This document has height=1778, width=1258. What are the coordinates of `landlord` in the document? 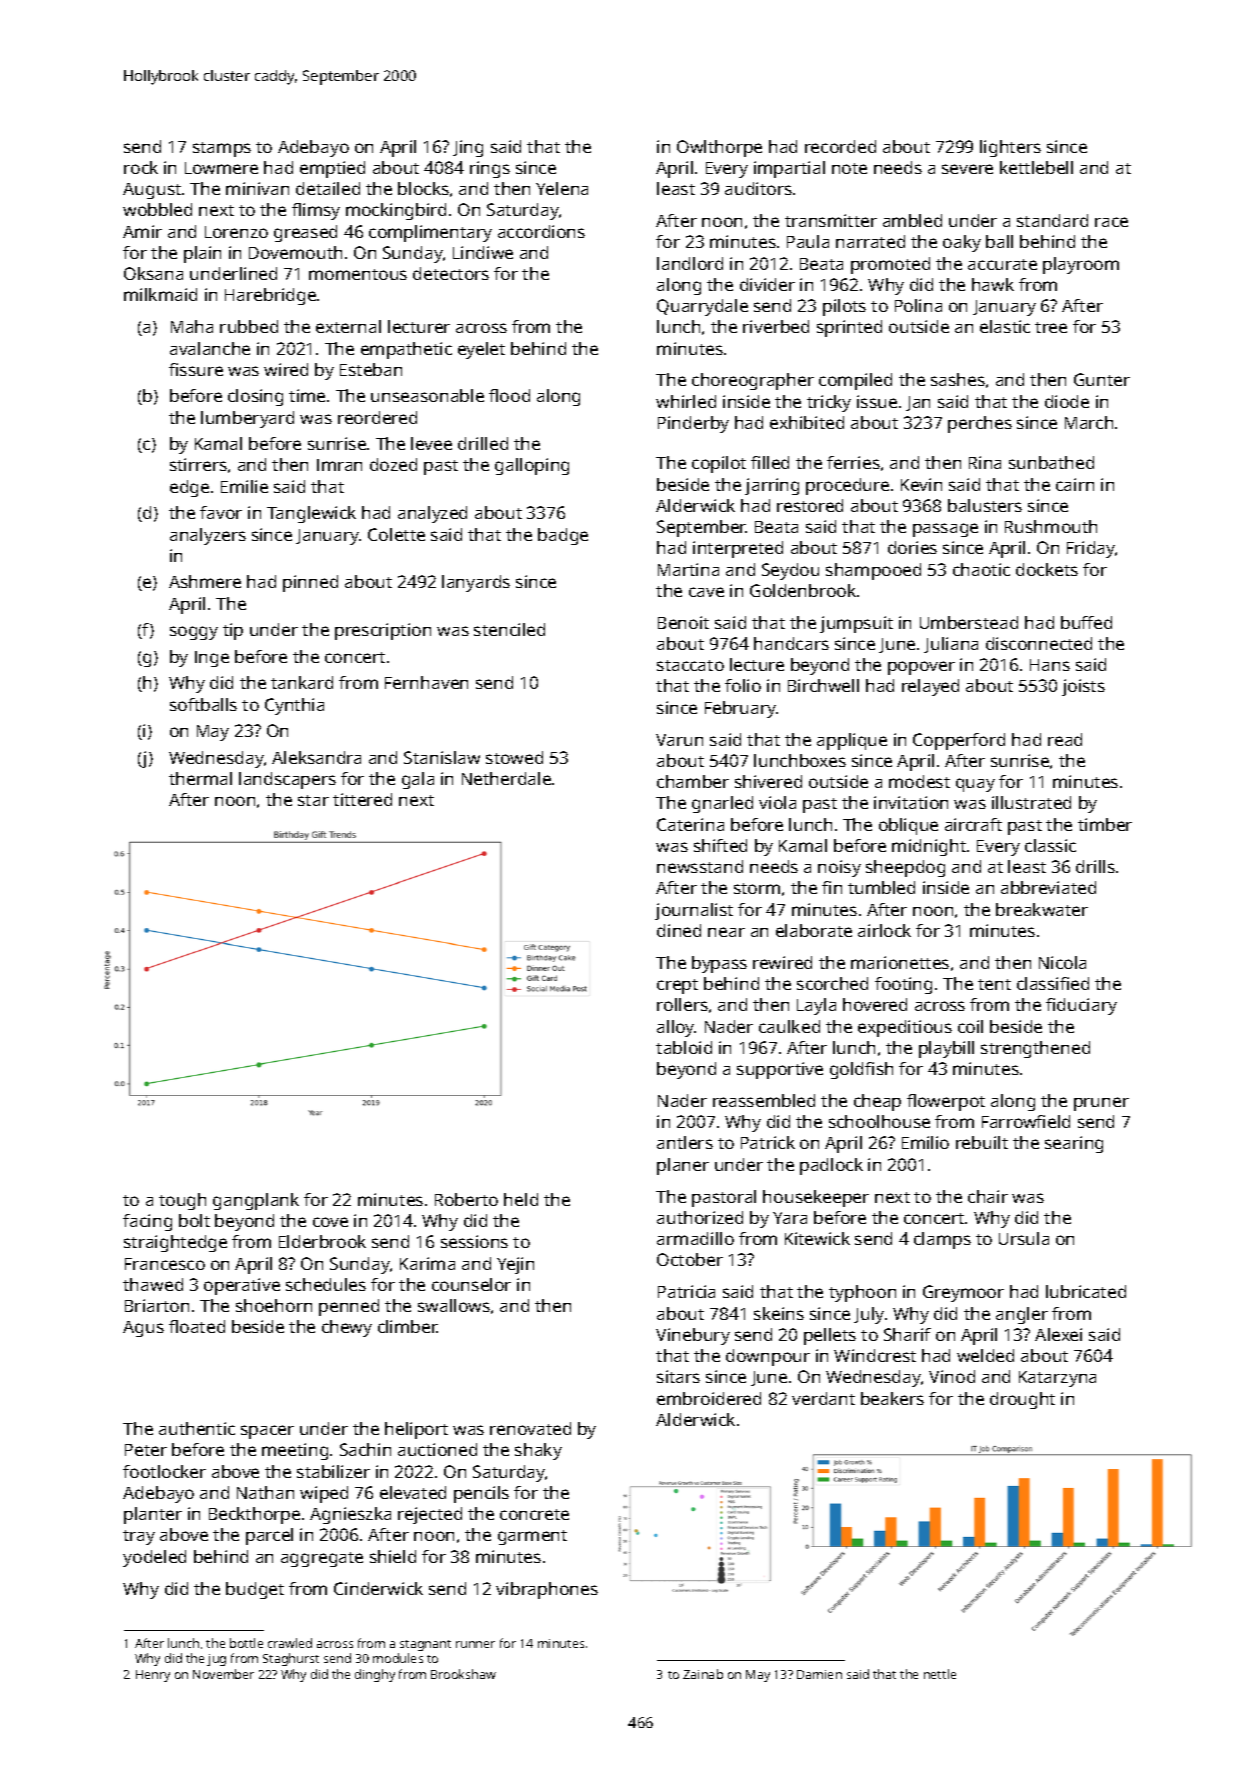 It's located at (690, 263).
